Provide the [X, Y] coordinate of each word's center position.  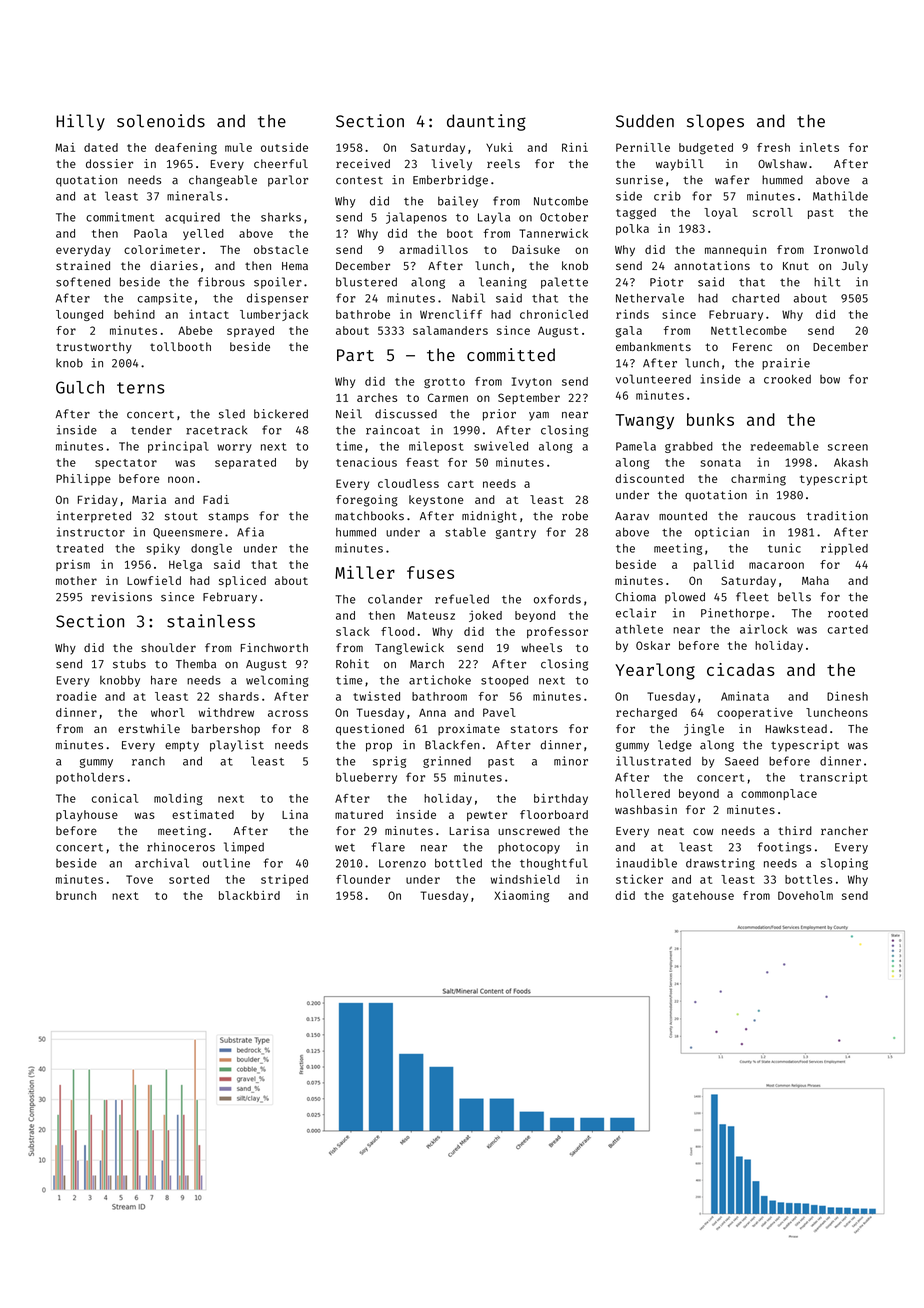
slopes [715, 122]
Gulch [80, 387]
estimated [203, 814]
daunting [486, 122]
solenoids [161, 121]
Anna [432, 712]
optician [722, 533]
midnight [489, 517]
